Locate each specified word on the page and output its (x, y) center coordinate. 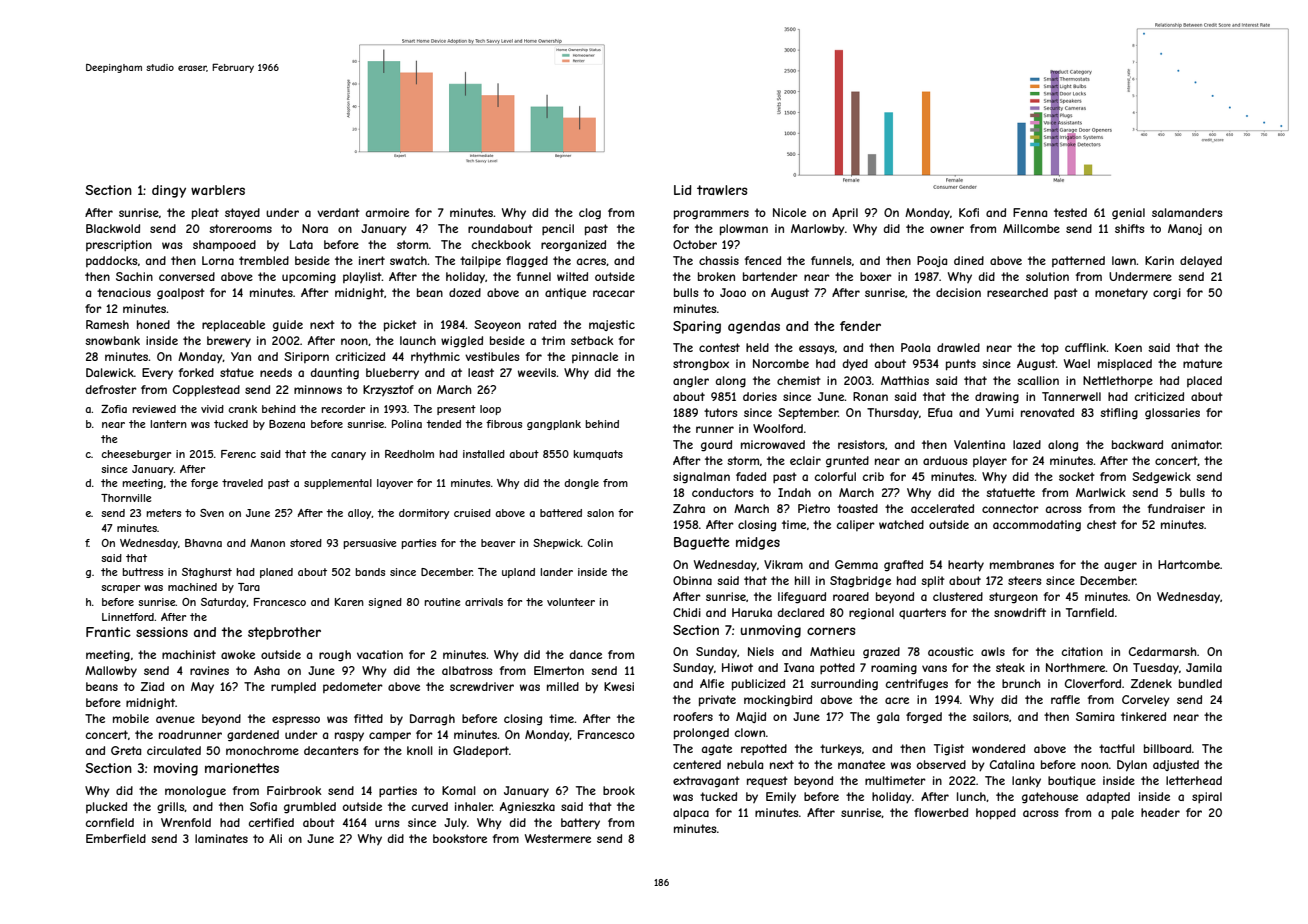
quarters (922, 613)
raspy (349, 736)
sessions (162, 632)
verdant (338, 212)
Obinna (692, 580)
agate (717, 750)
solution (1047, 276)
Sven (212, 513)
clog (590, 214)
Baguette (702, 543)
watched (901, 524)
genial (1128, 214)
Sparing (697, 327)
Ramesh (107, 324)
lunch (971, 796)
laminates (221, 838)
